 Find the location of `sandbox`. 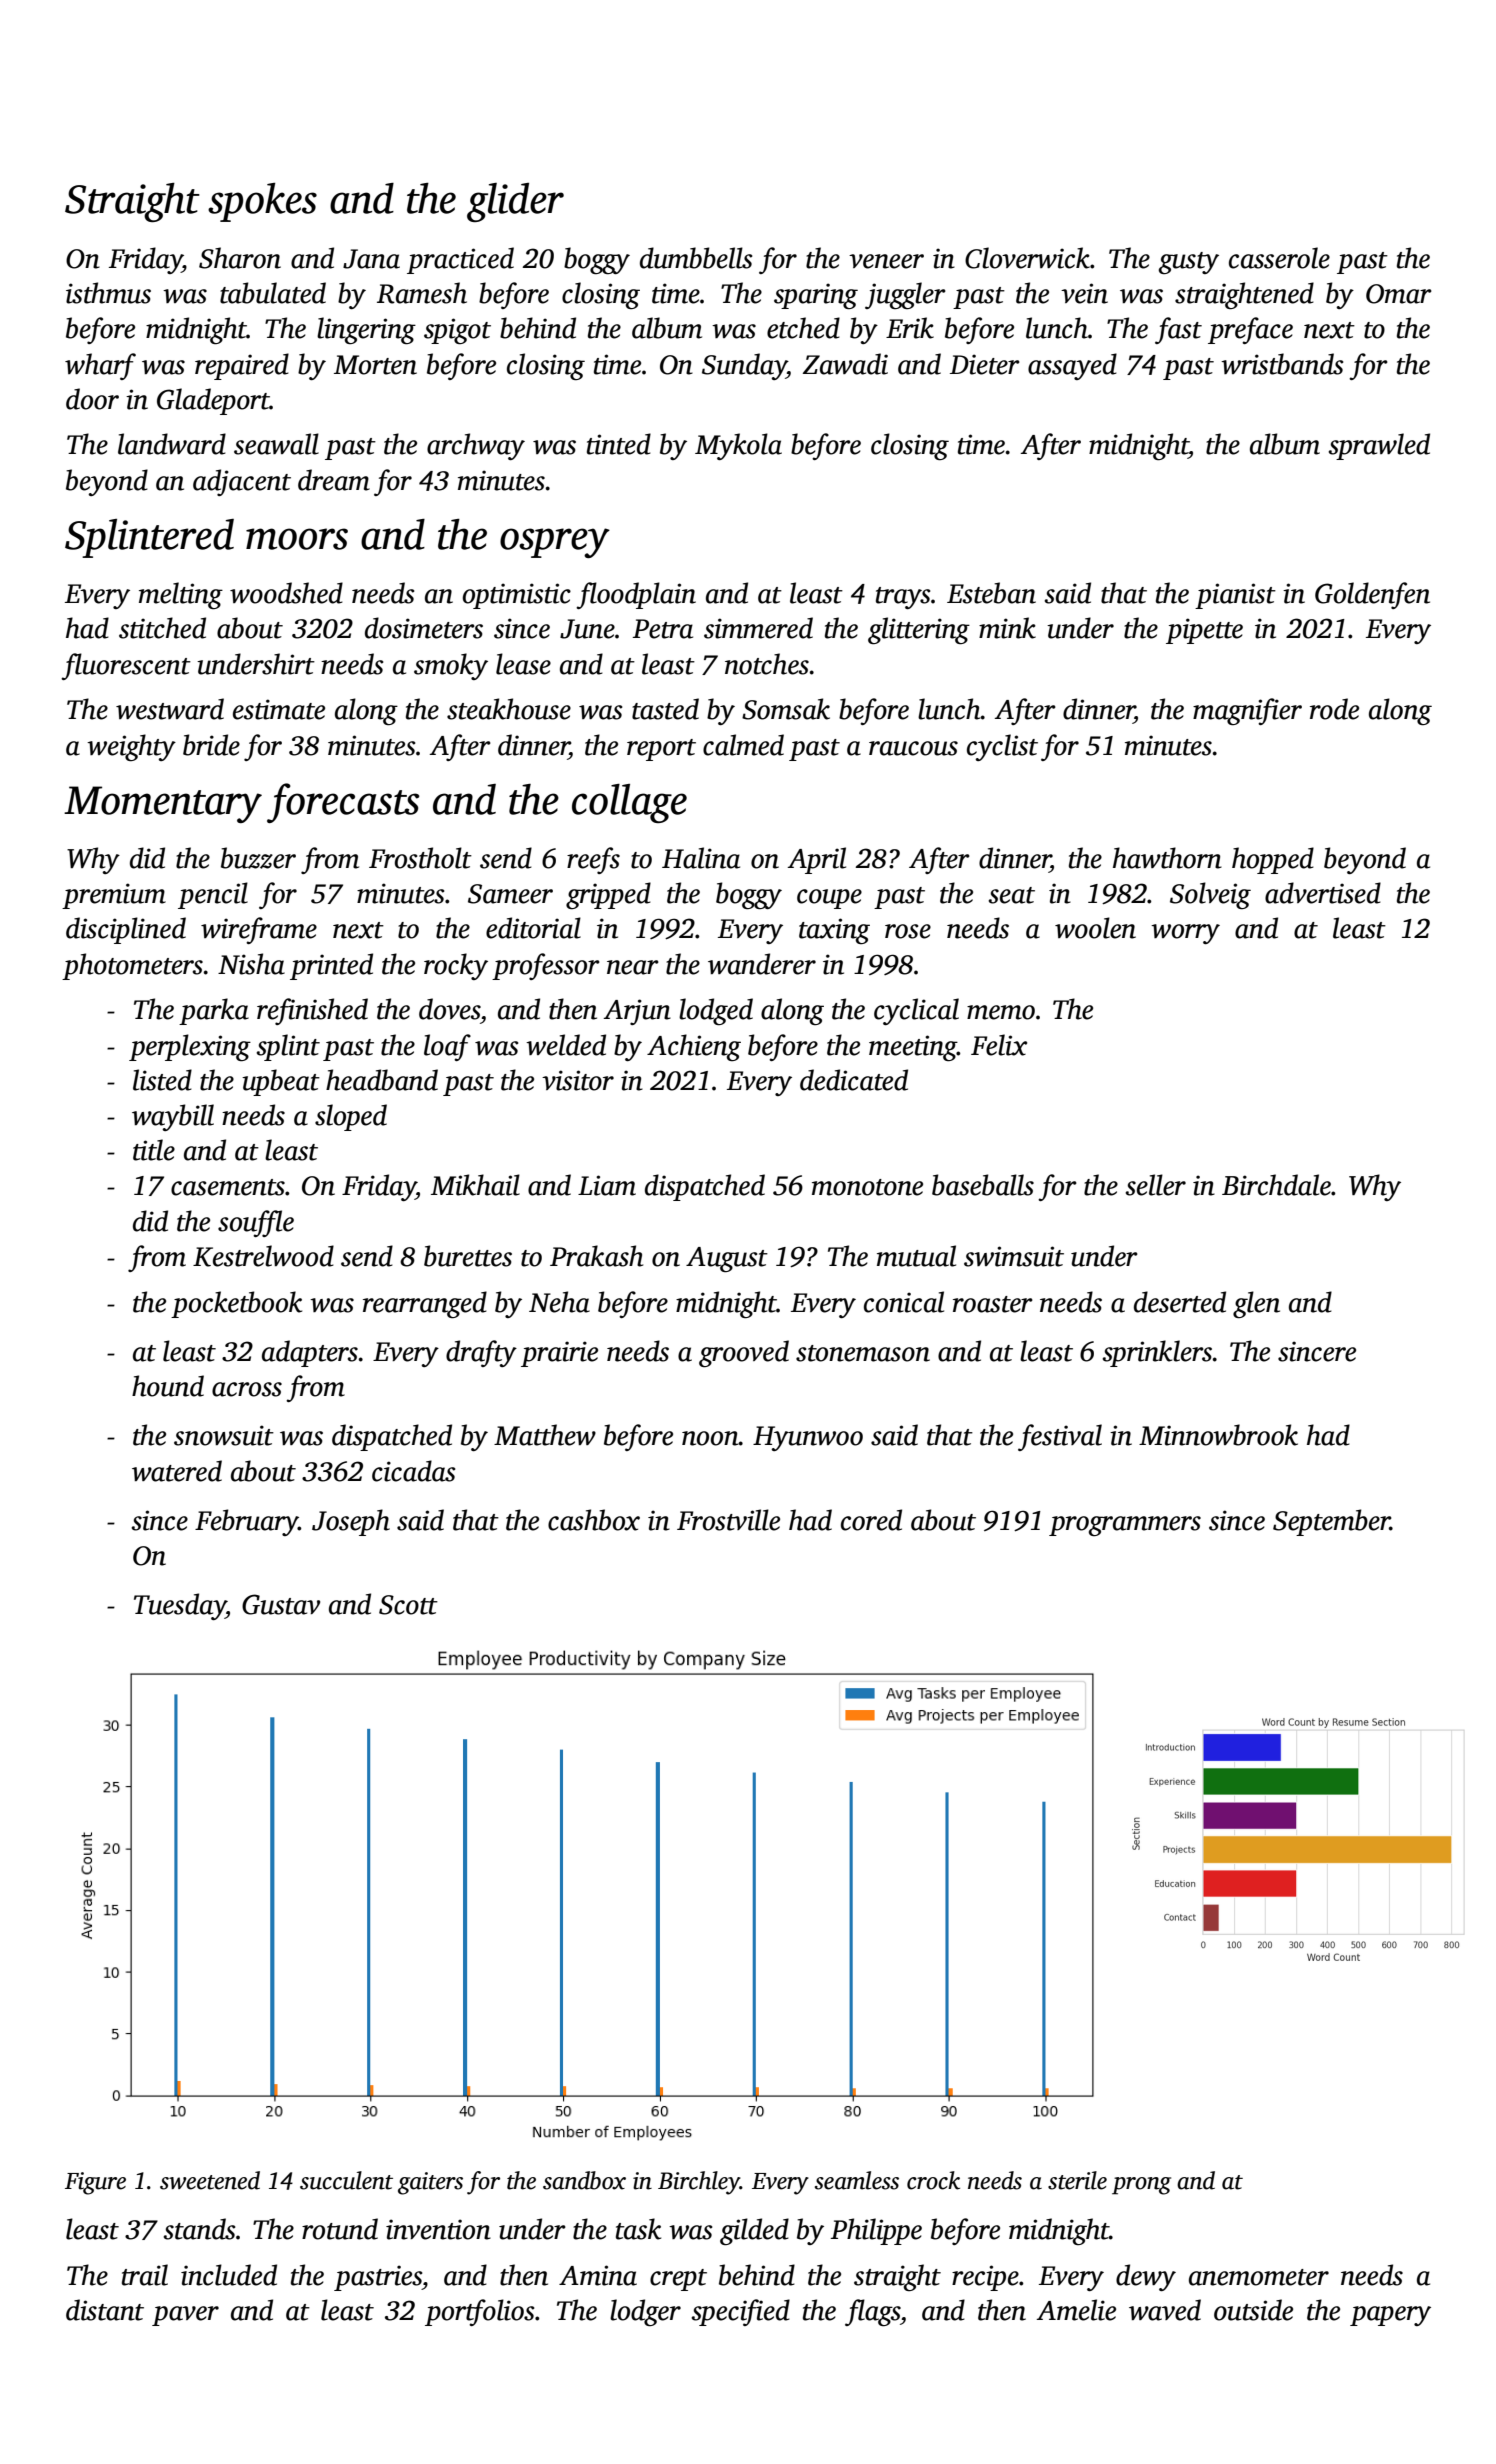

sandbox is located at coordinates (584, 2180).
